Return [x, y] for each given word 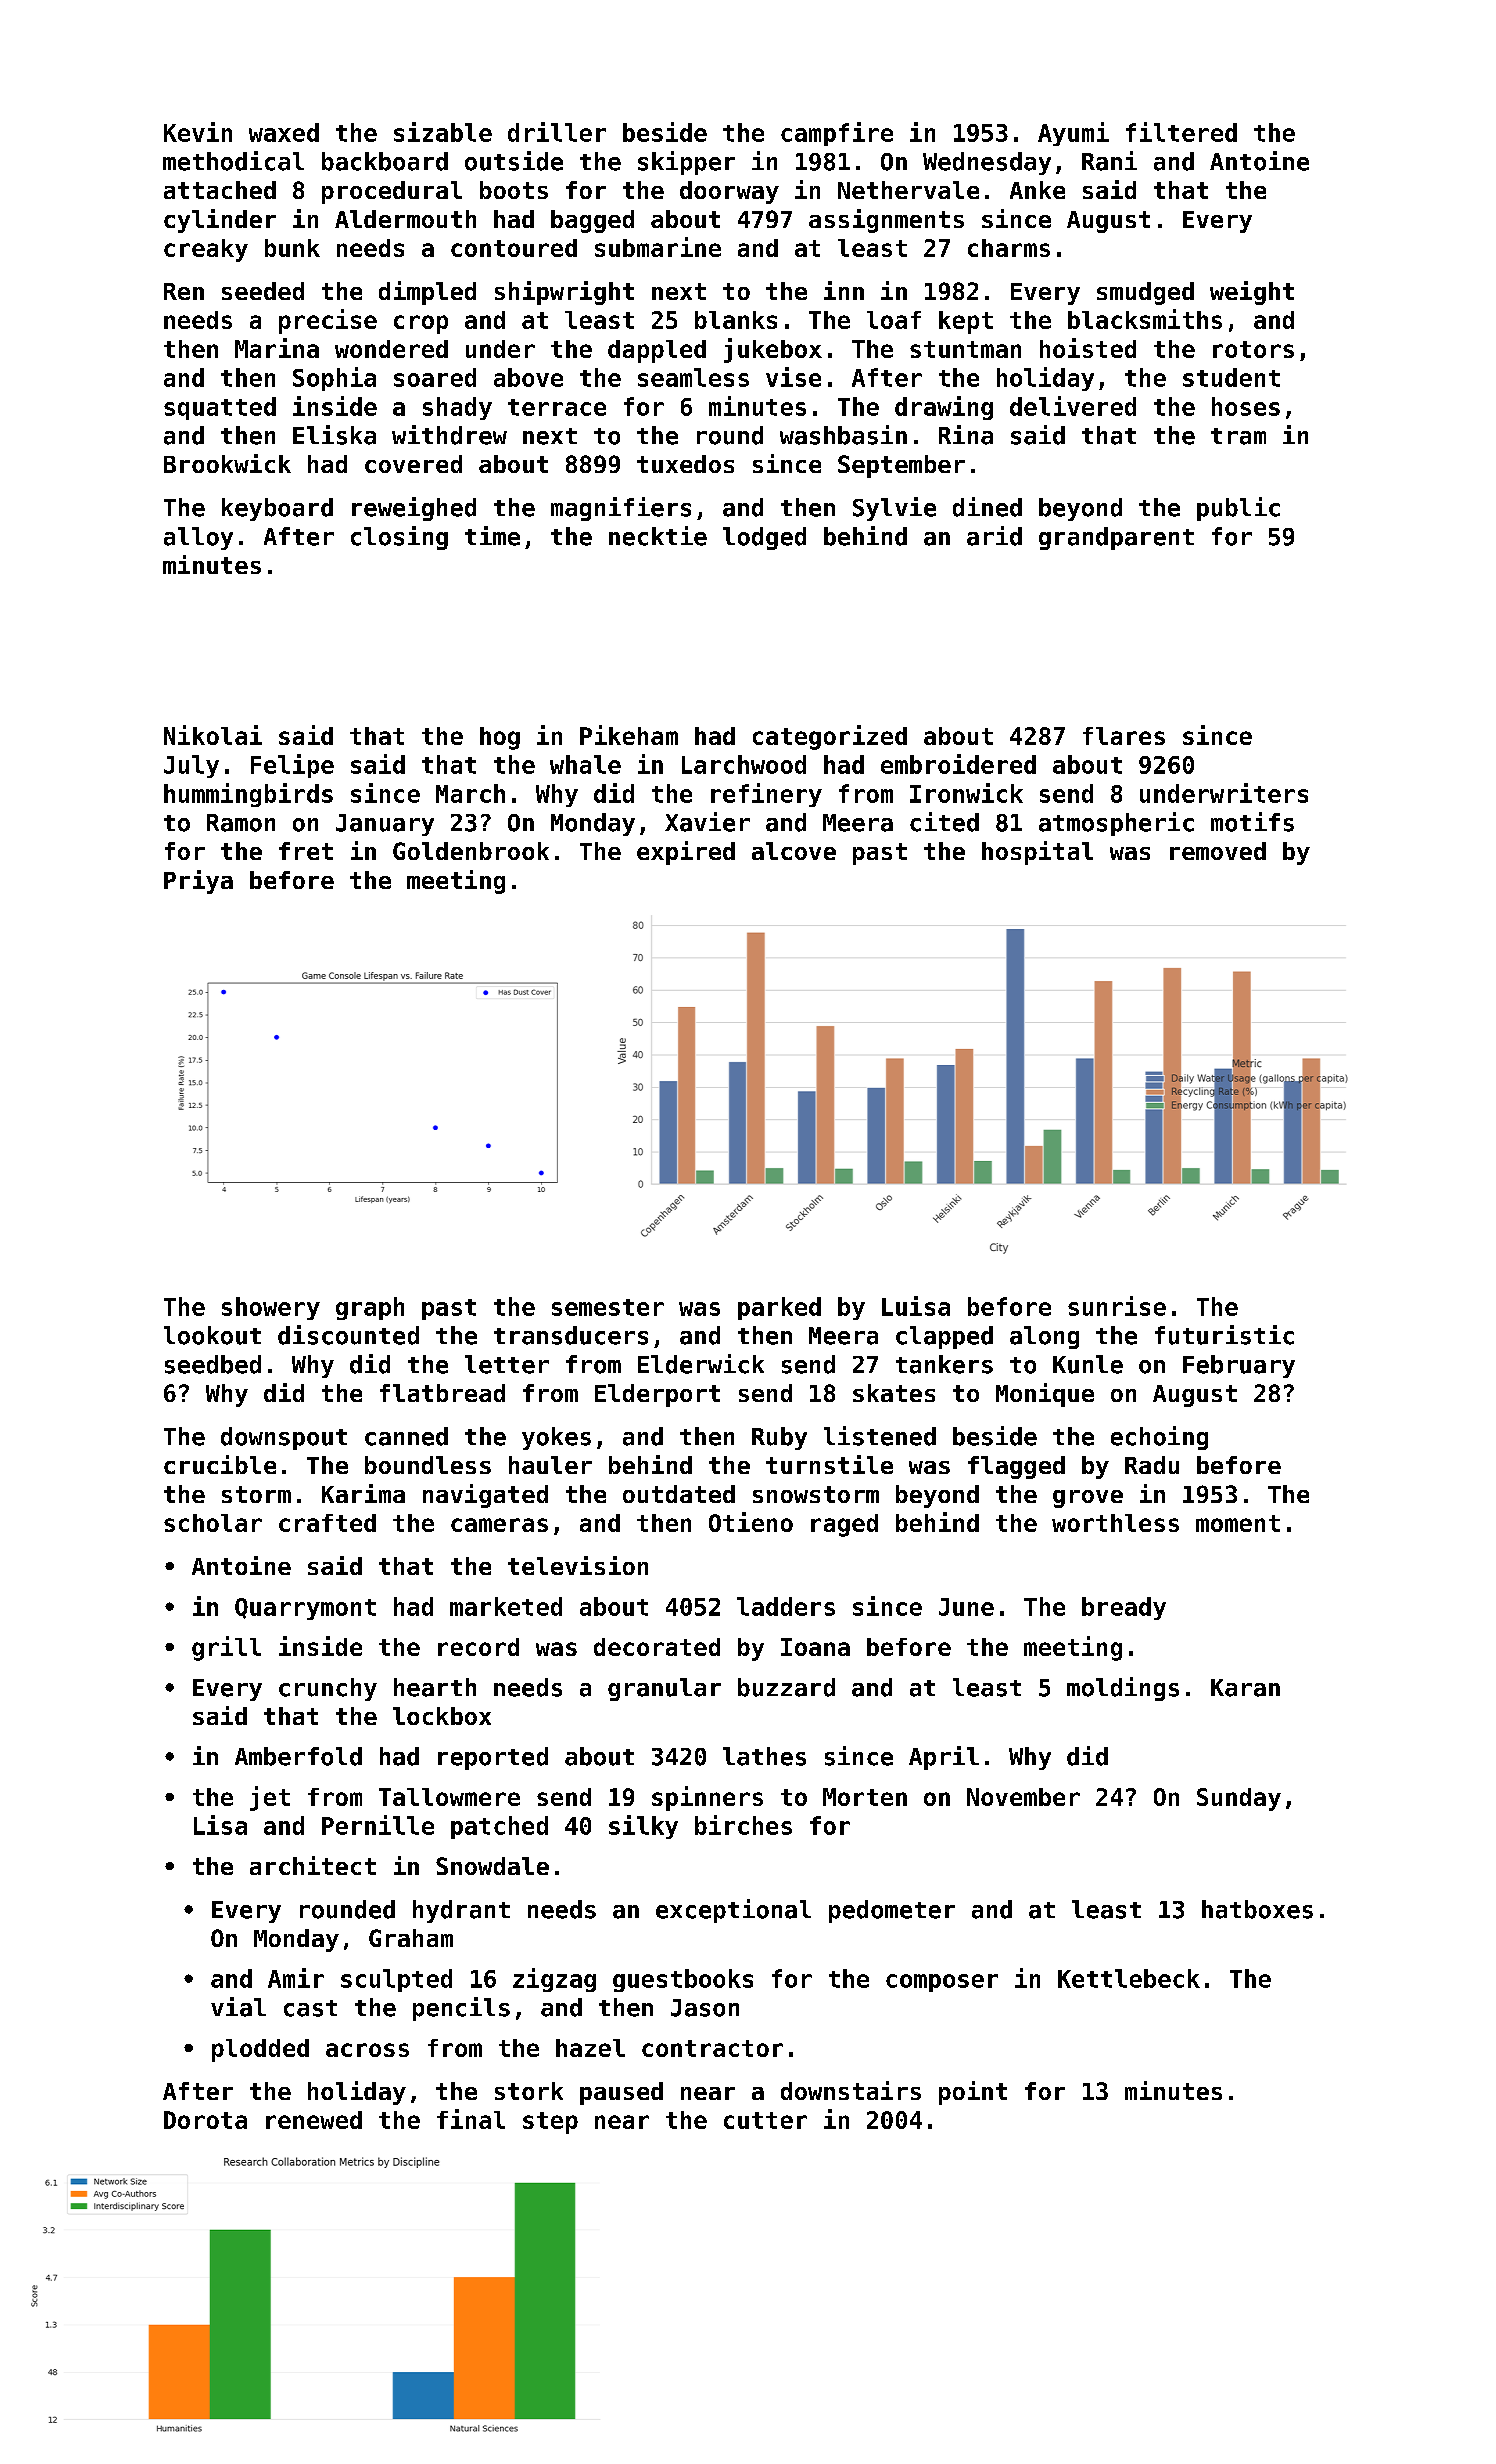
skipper [686, 163]
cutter [765, 2120]
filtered [1181, 132]
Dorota [205, 2120]
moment [1238, 1523]
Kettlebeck [1129, 1978]
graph [370, 1308]
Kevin [198, 132]
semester [608, 1307]
